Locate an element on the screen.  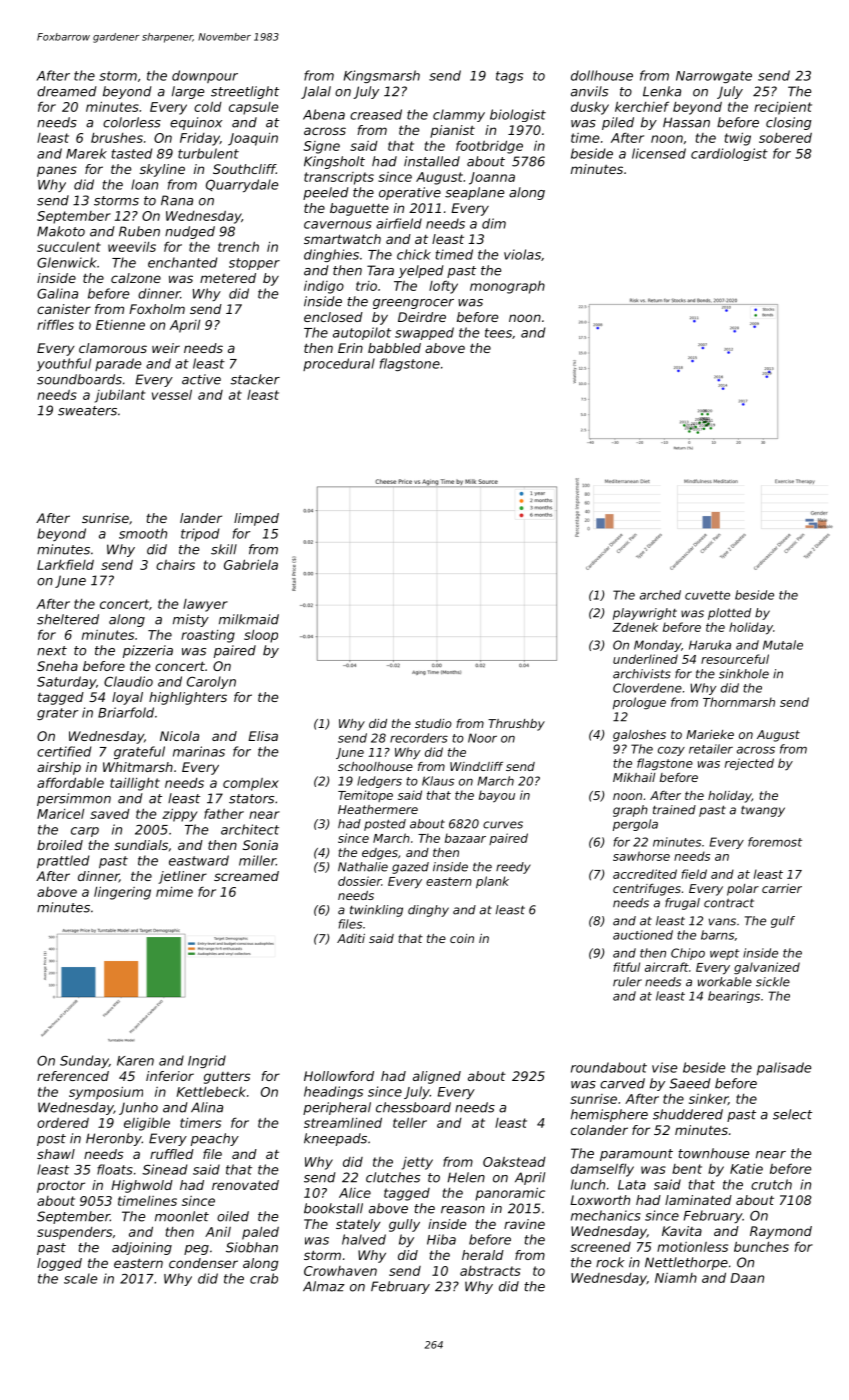
foremost is located at coordinates (775, 842).
